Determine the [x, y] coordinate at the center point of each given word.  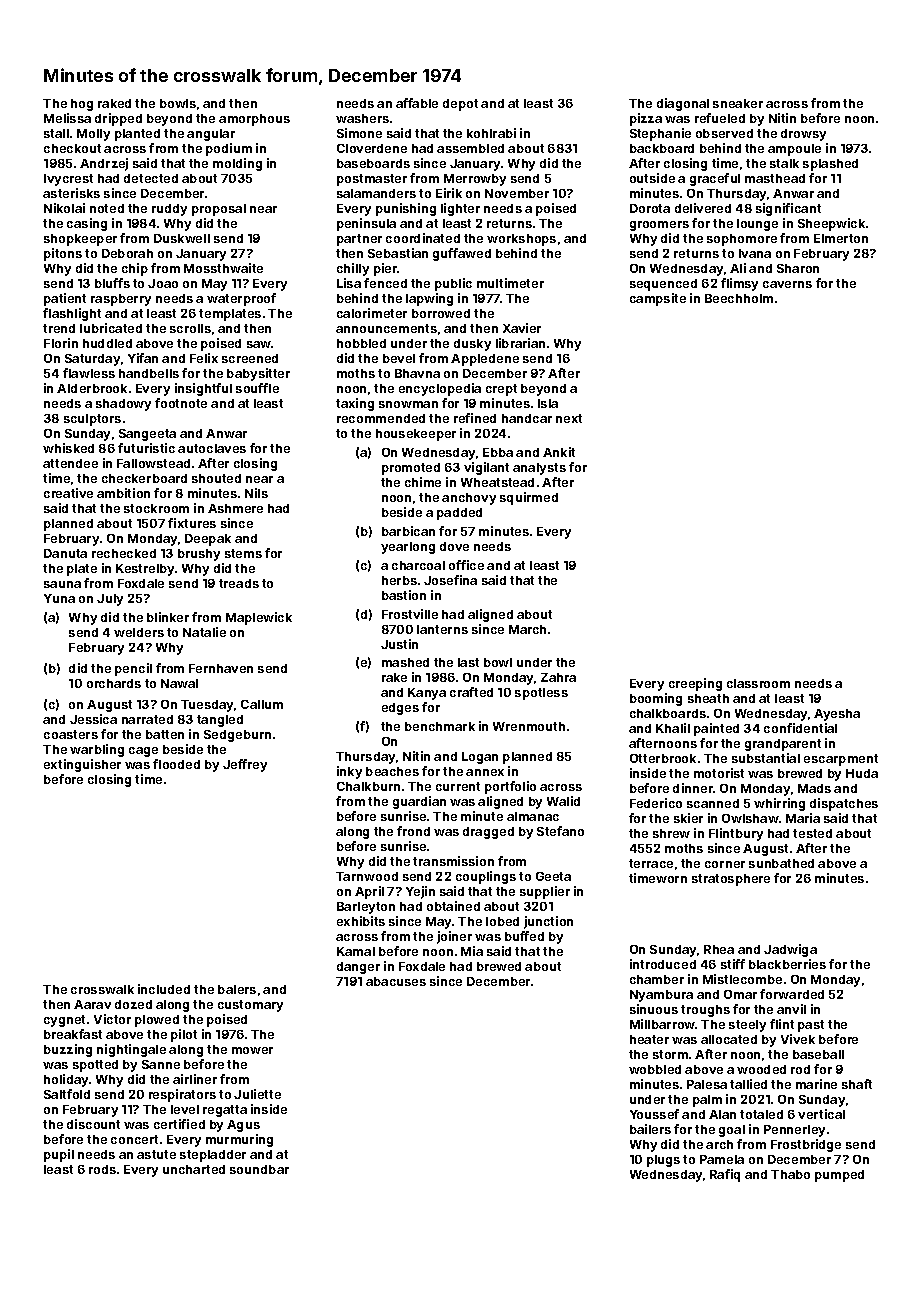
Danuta [65, 553]
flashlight [72, 314]
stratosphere [731, 880]
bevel [399, 358]
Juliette [257, 1094]
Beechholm [739, 298]
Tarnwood [367, 876]
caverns [787, 284]
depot [460, 105]
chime [423, 482]
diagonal [683, 104]
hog [82, 105]
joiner [454, 937]
